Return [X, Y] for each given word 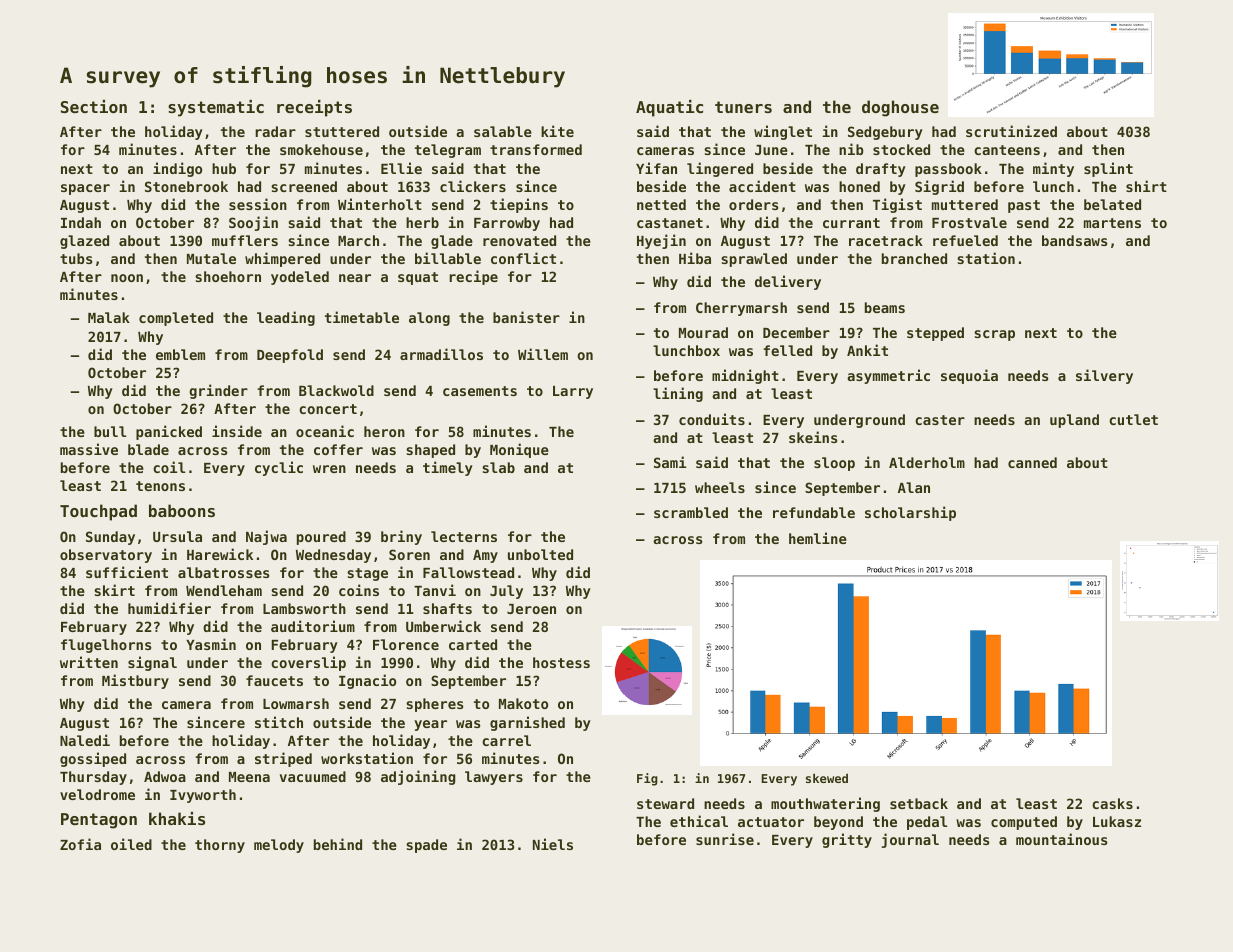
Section [94, 106]
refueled [965, 240]
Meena [249, 777]
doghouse [900, 108]
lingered [720, 169]
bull [110, 431]
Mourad [703, 332]
